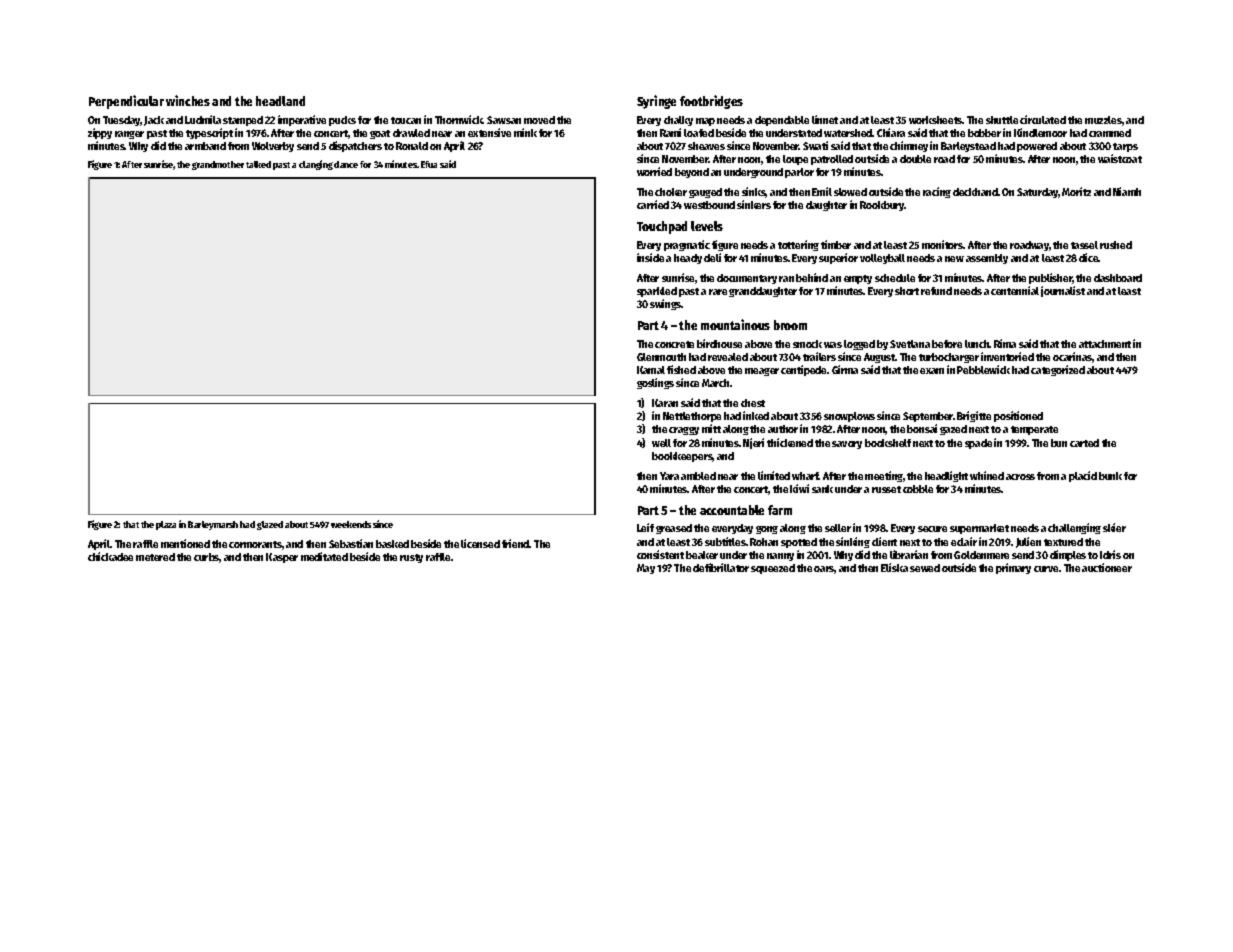  I want to click on Kamal, so click(651, 370).
